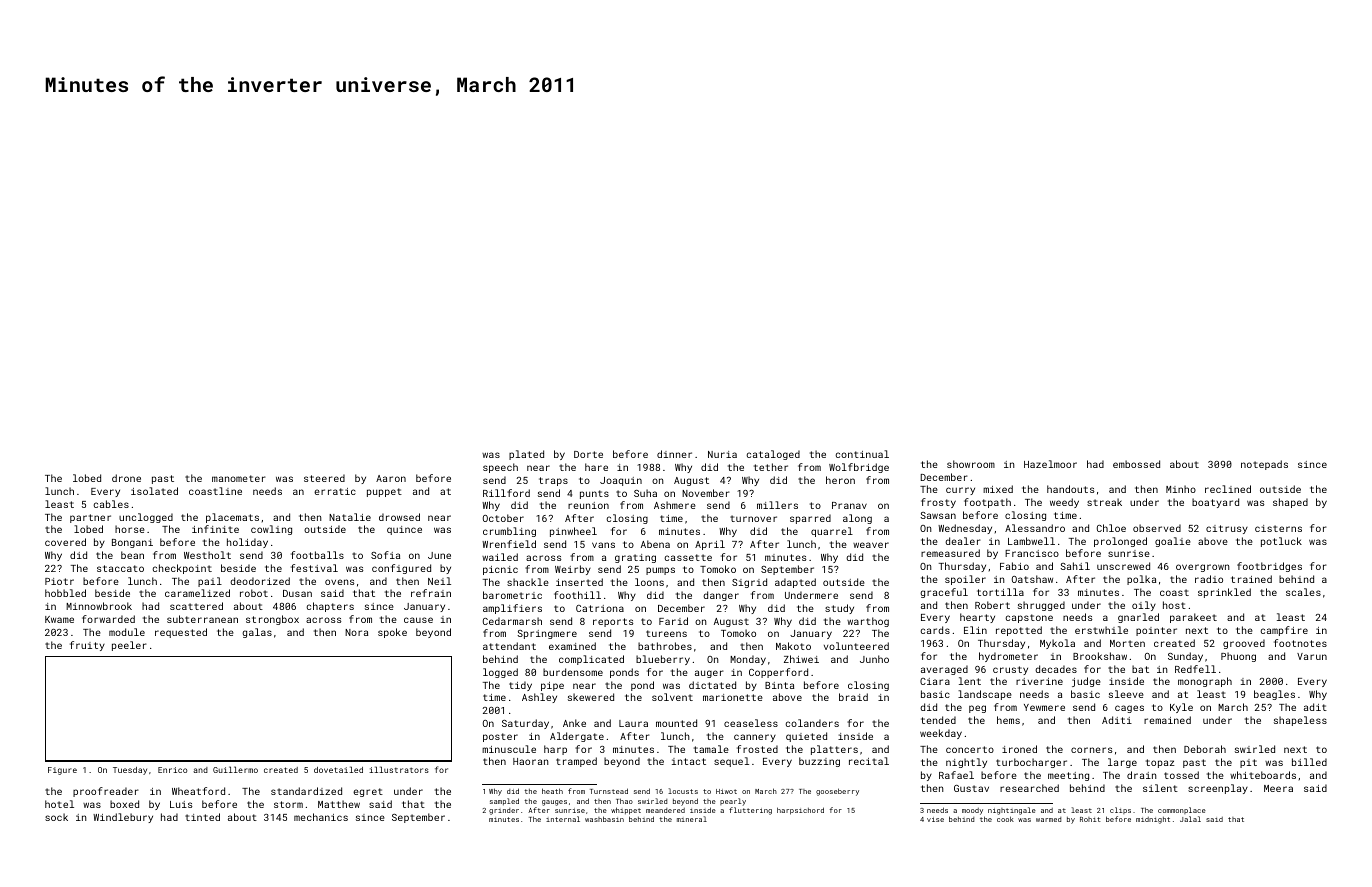  What do you see at coordinates (773, 455) in the image?
I see `cataloged` at bounding box center [773, 455].
